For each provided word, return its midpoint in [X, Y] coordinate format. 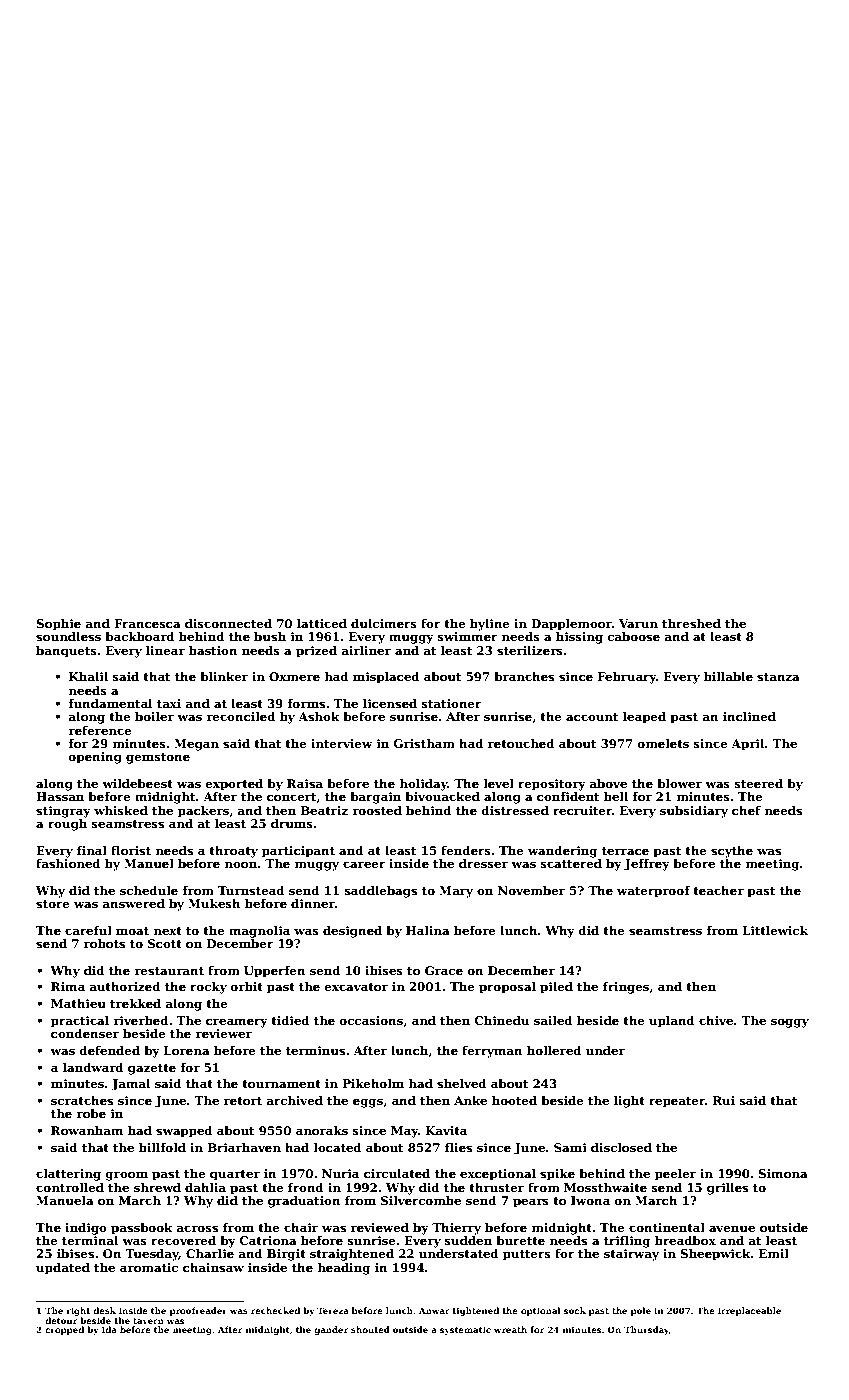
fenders [466, 850]
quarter [235, 1175]
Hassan [60, 796]
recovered [183, 1240]
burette [520, 1240]
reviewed [380, 1227]
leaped [644, 718]
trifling [627, 1242]
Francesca [147, 623]
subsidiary [694, 812]
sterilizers [530, 650]
